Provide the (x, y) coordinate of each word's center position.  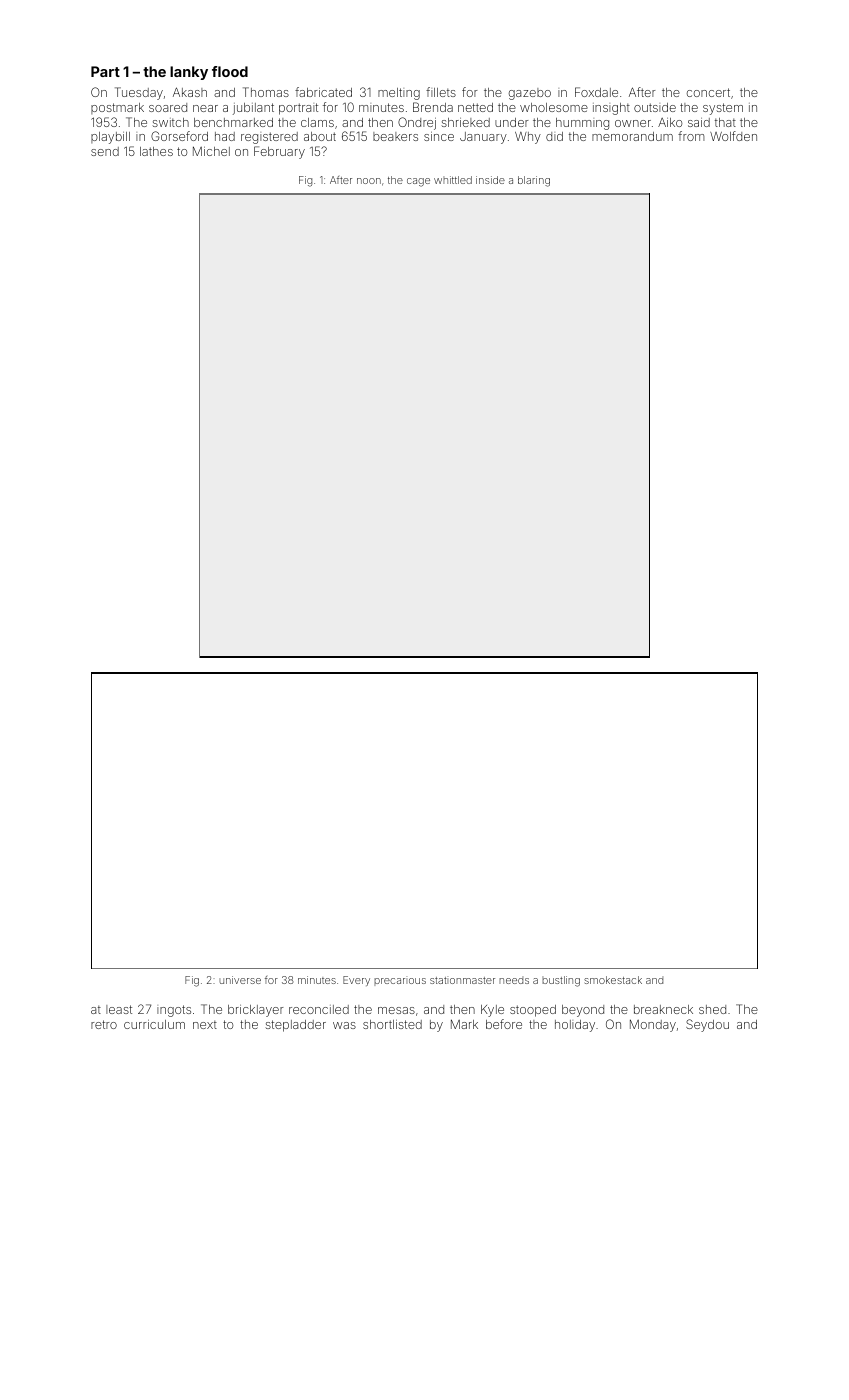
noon (369, 181)
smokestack (613, 980)
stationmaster (462, 980)
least (119, 1009)
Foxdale (596, 92)
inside (490, 180)
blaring (534, 181)
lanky (189, 73)
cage (418, 182)
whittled (453, 180)
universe (240, 980)
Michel (211, 151)
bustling (561, 981)
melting (399, 94)
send (105, 151)
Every (356, 981)
